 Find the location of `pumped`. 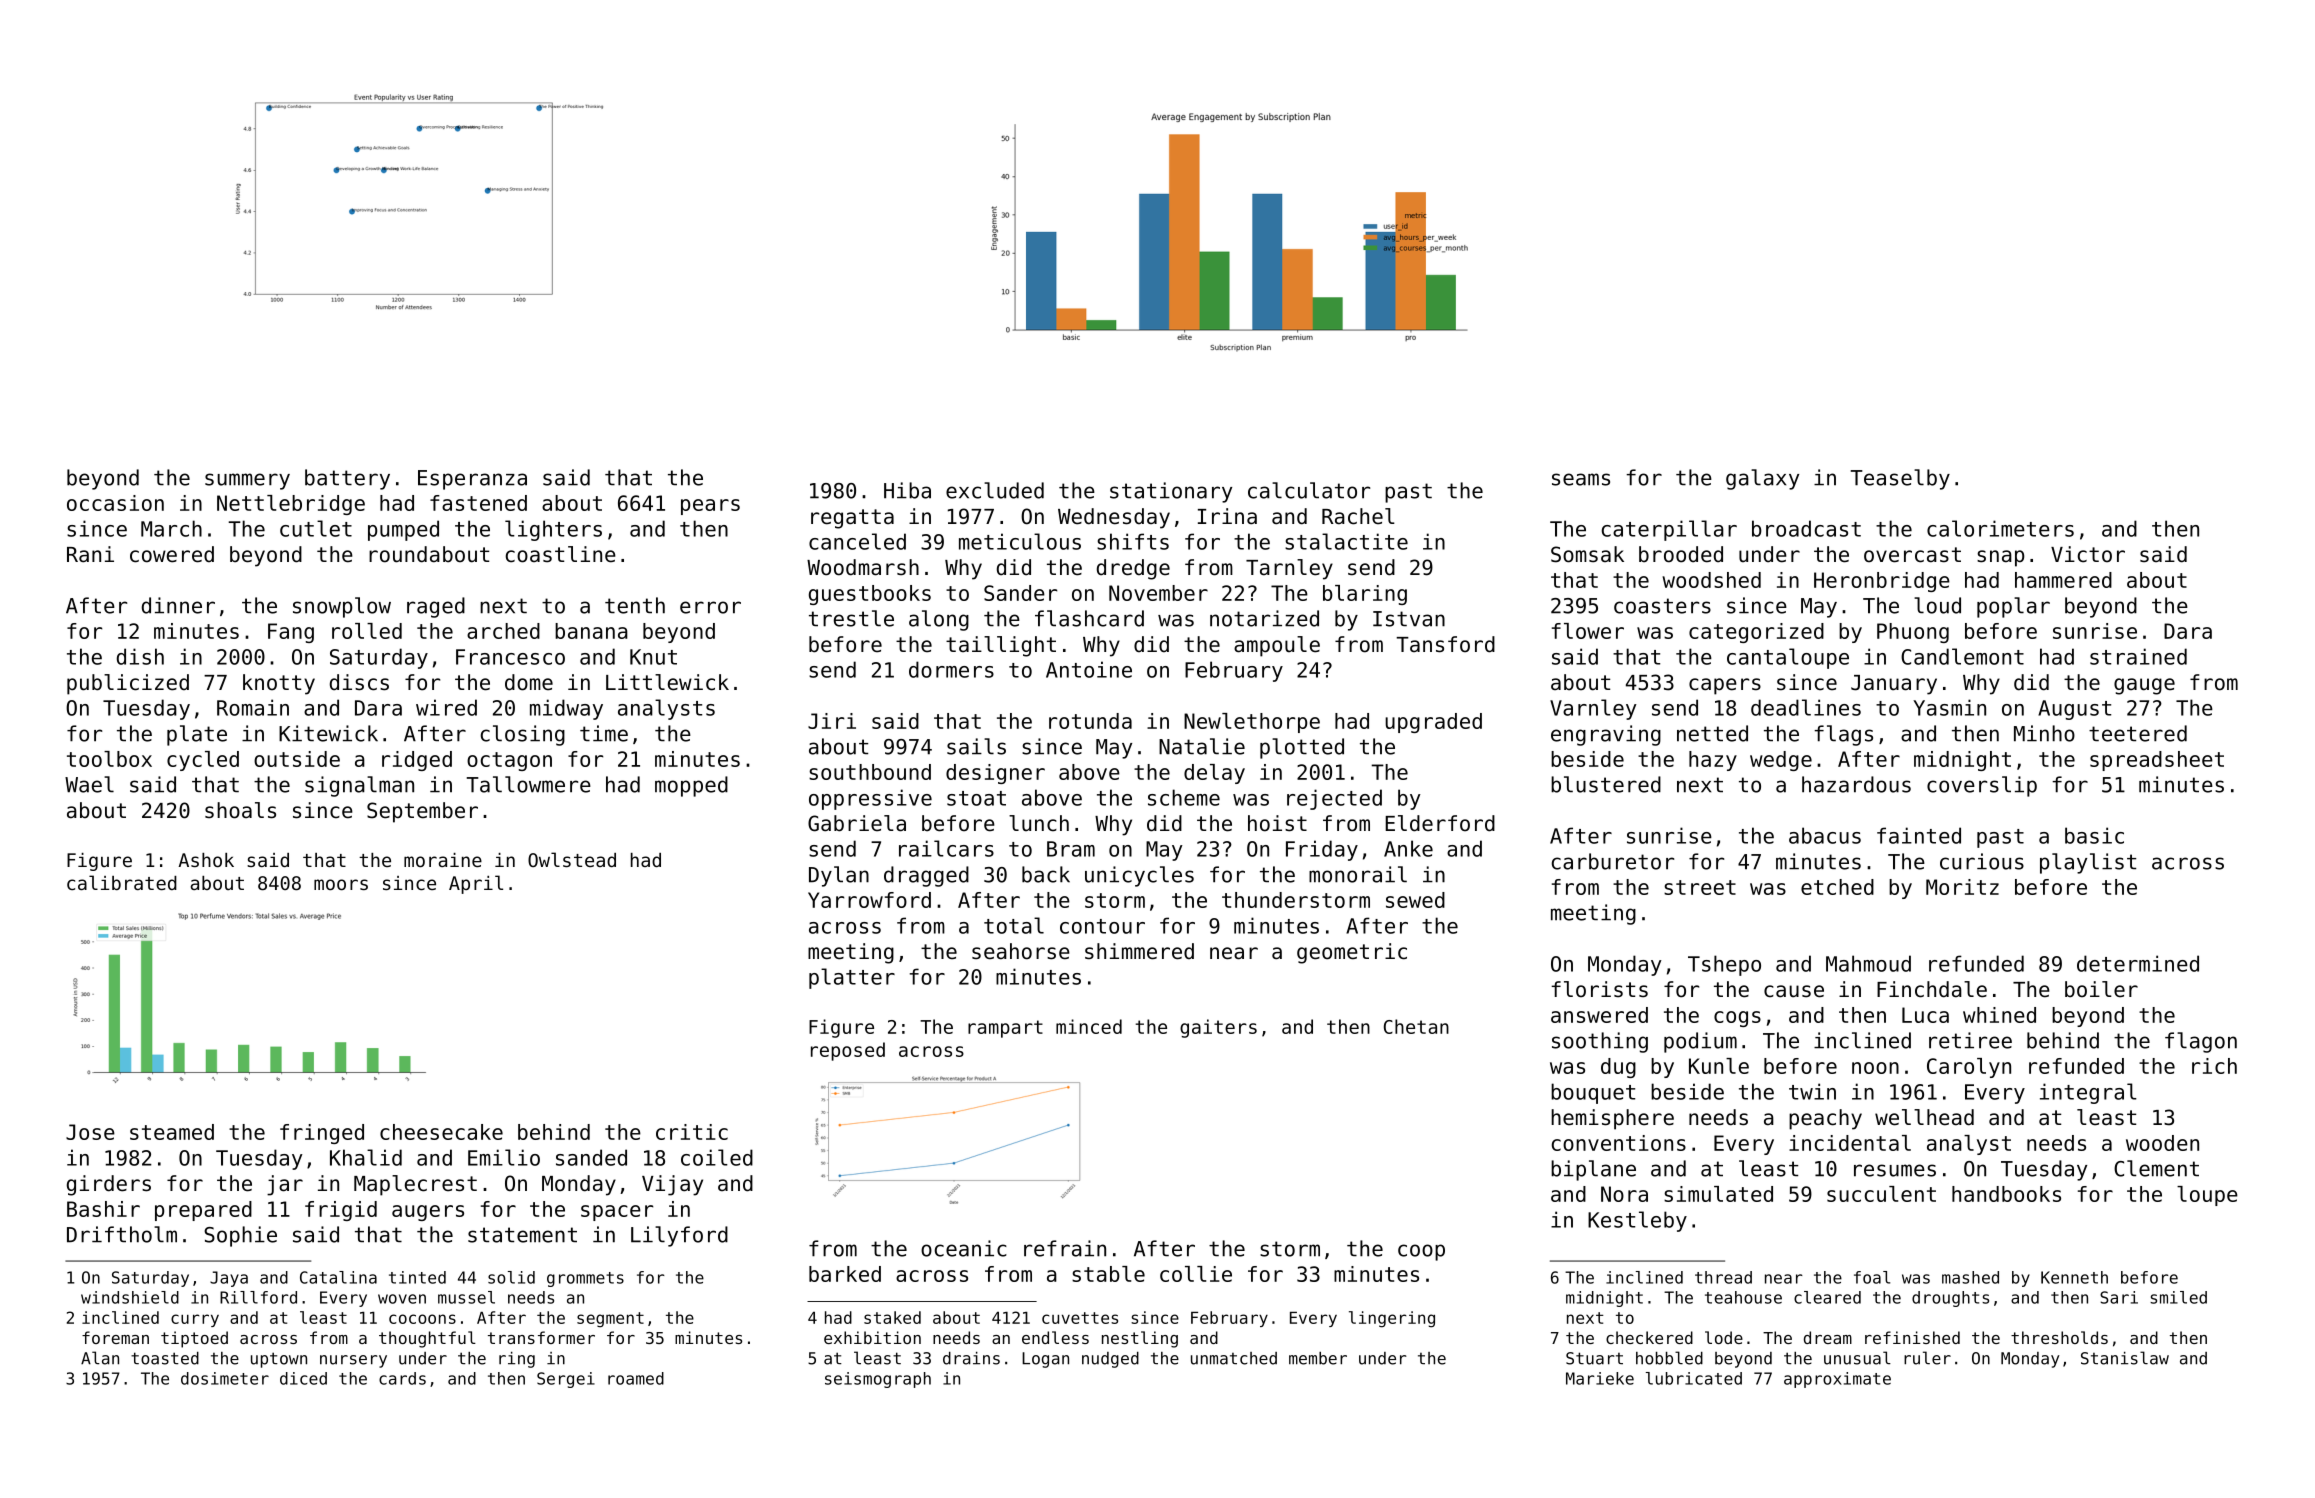

pumped is located at coordinates (403, 530).
